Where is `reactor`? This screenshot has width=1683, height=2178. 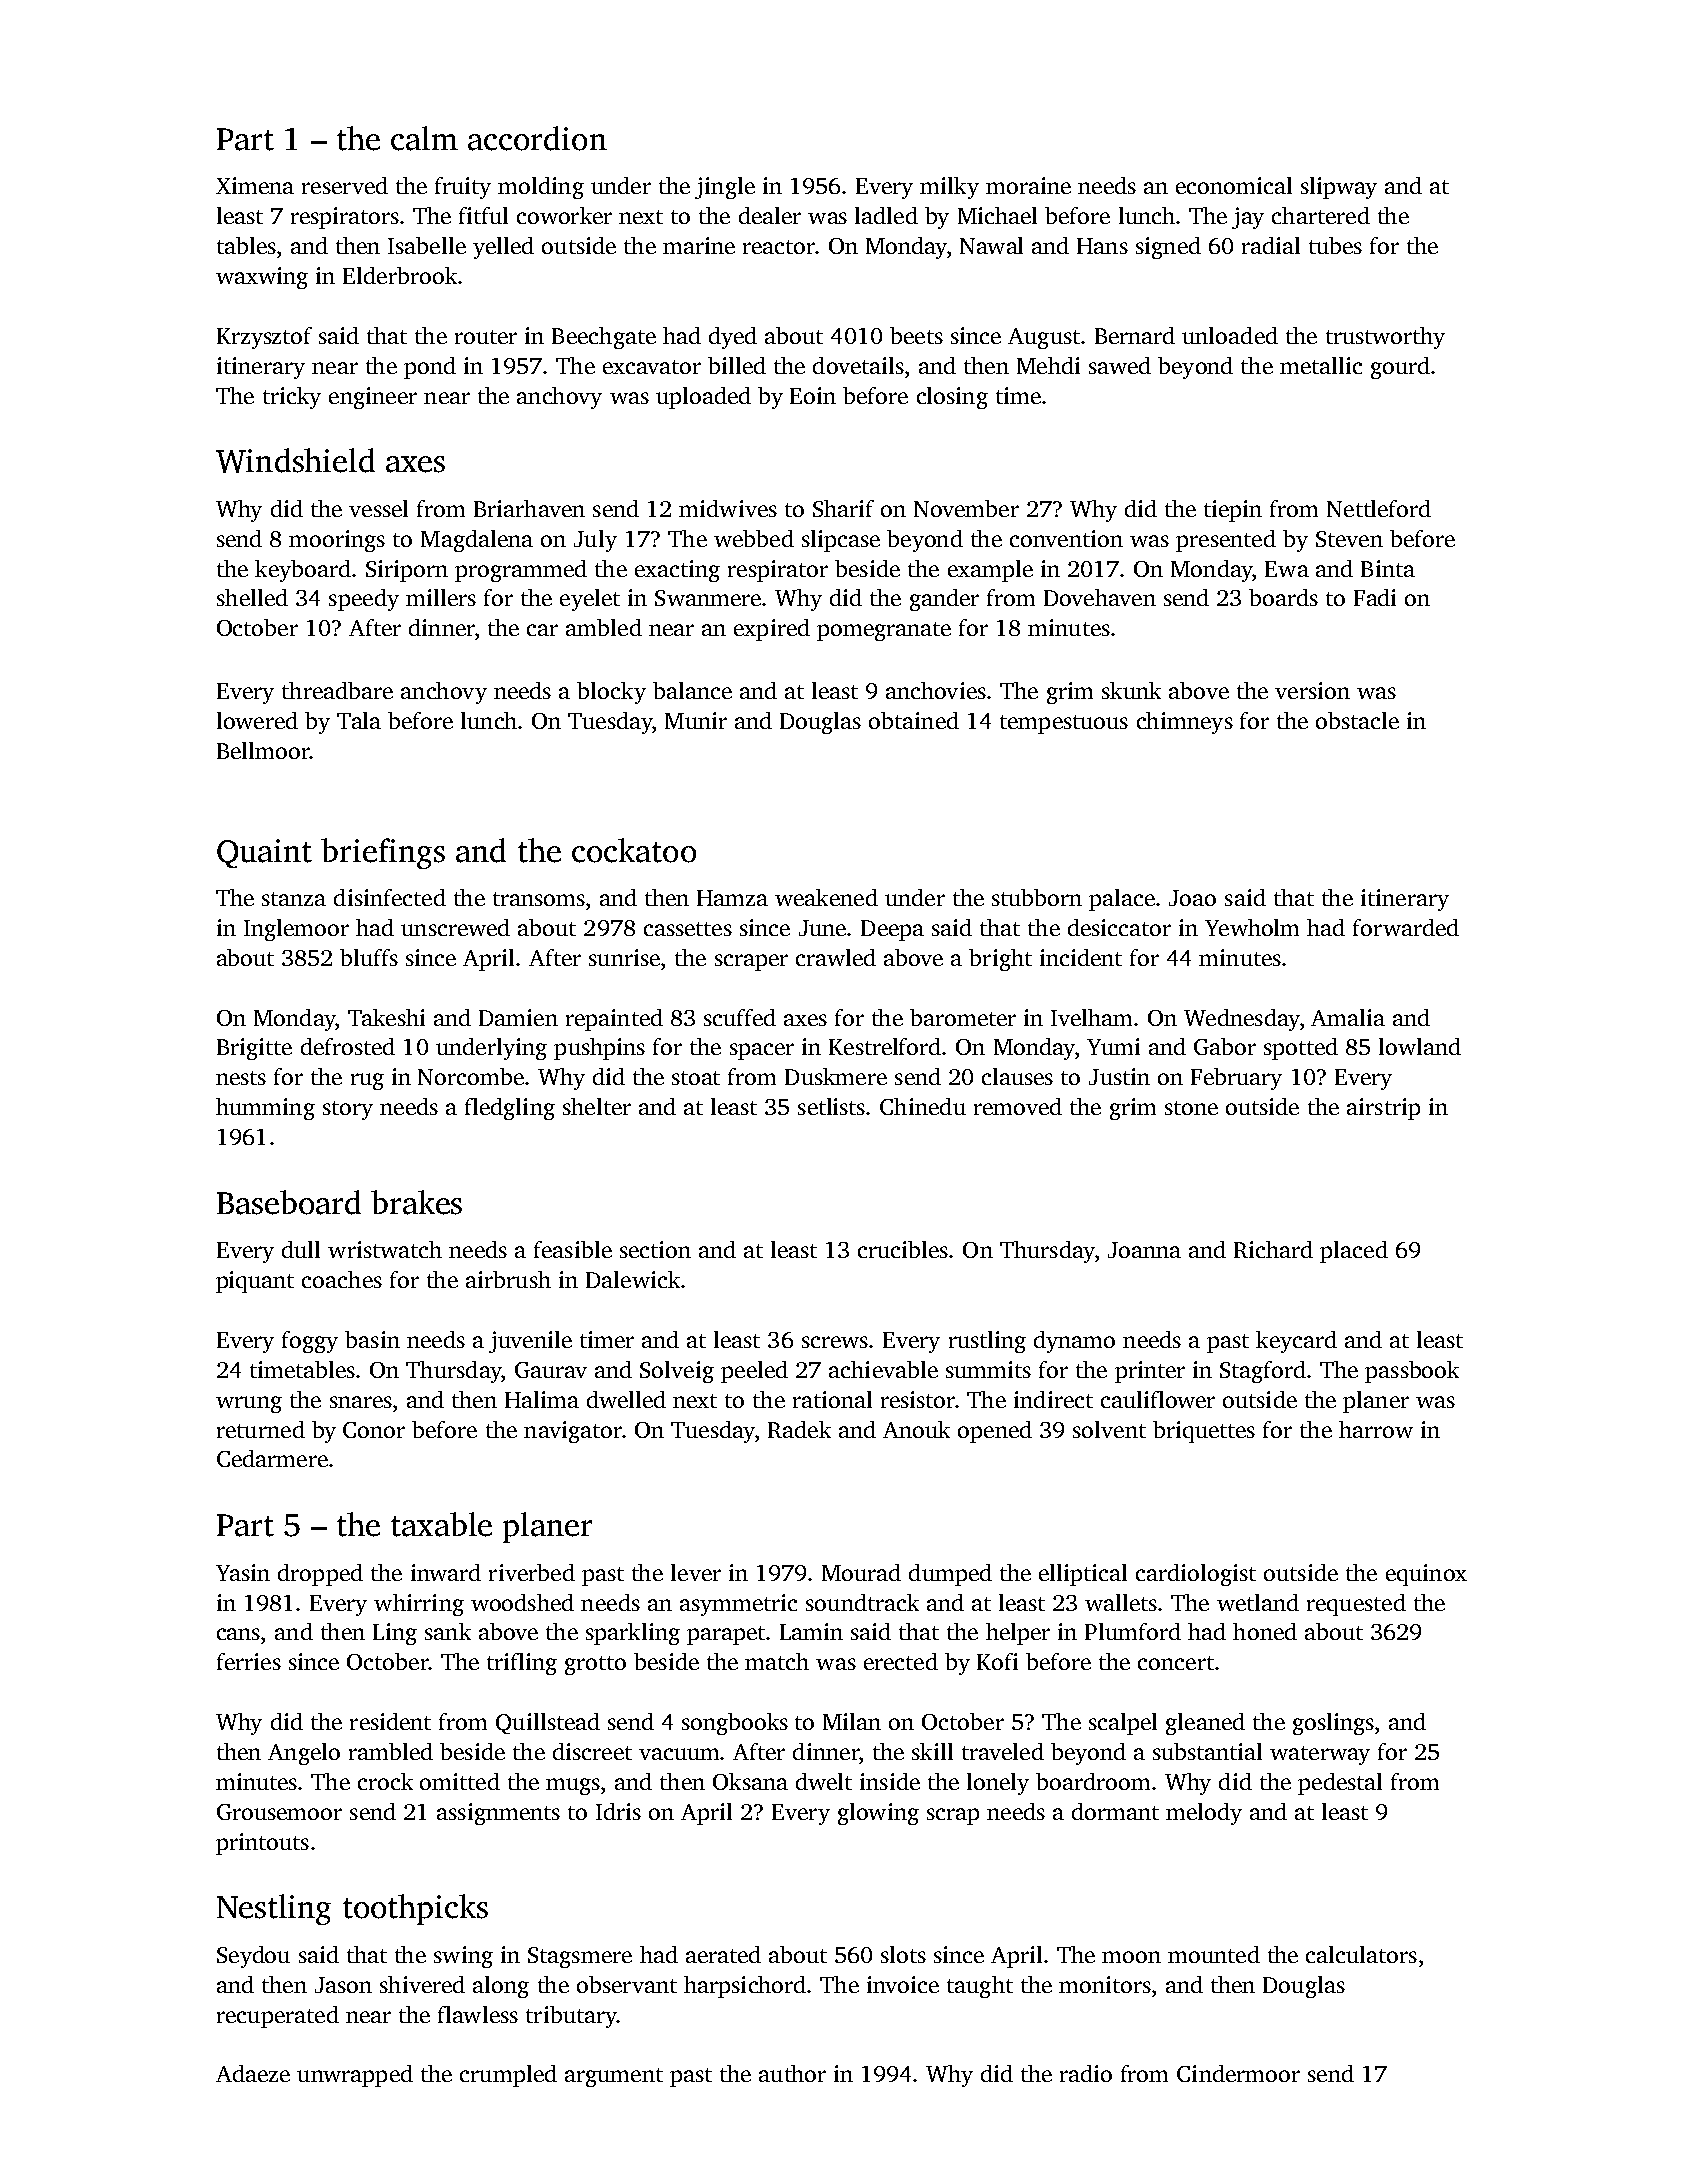 reactor is located at coordinates (779, 247).
